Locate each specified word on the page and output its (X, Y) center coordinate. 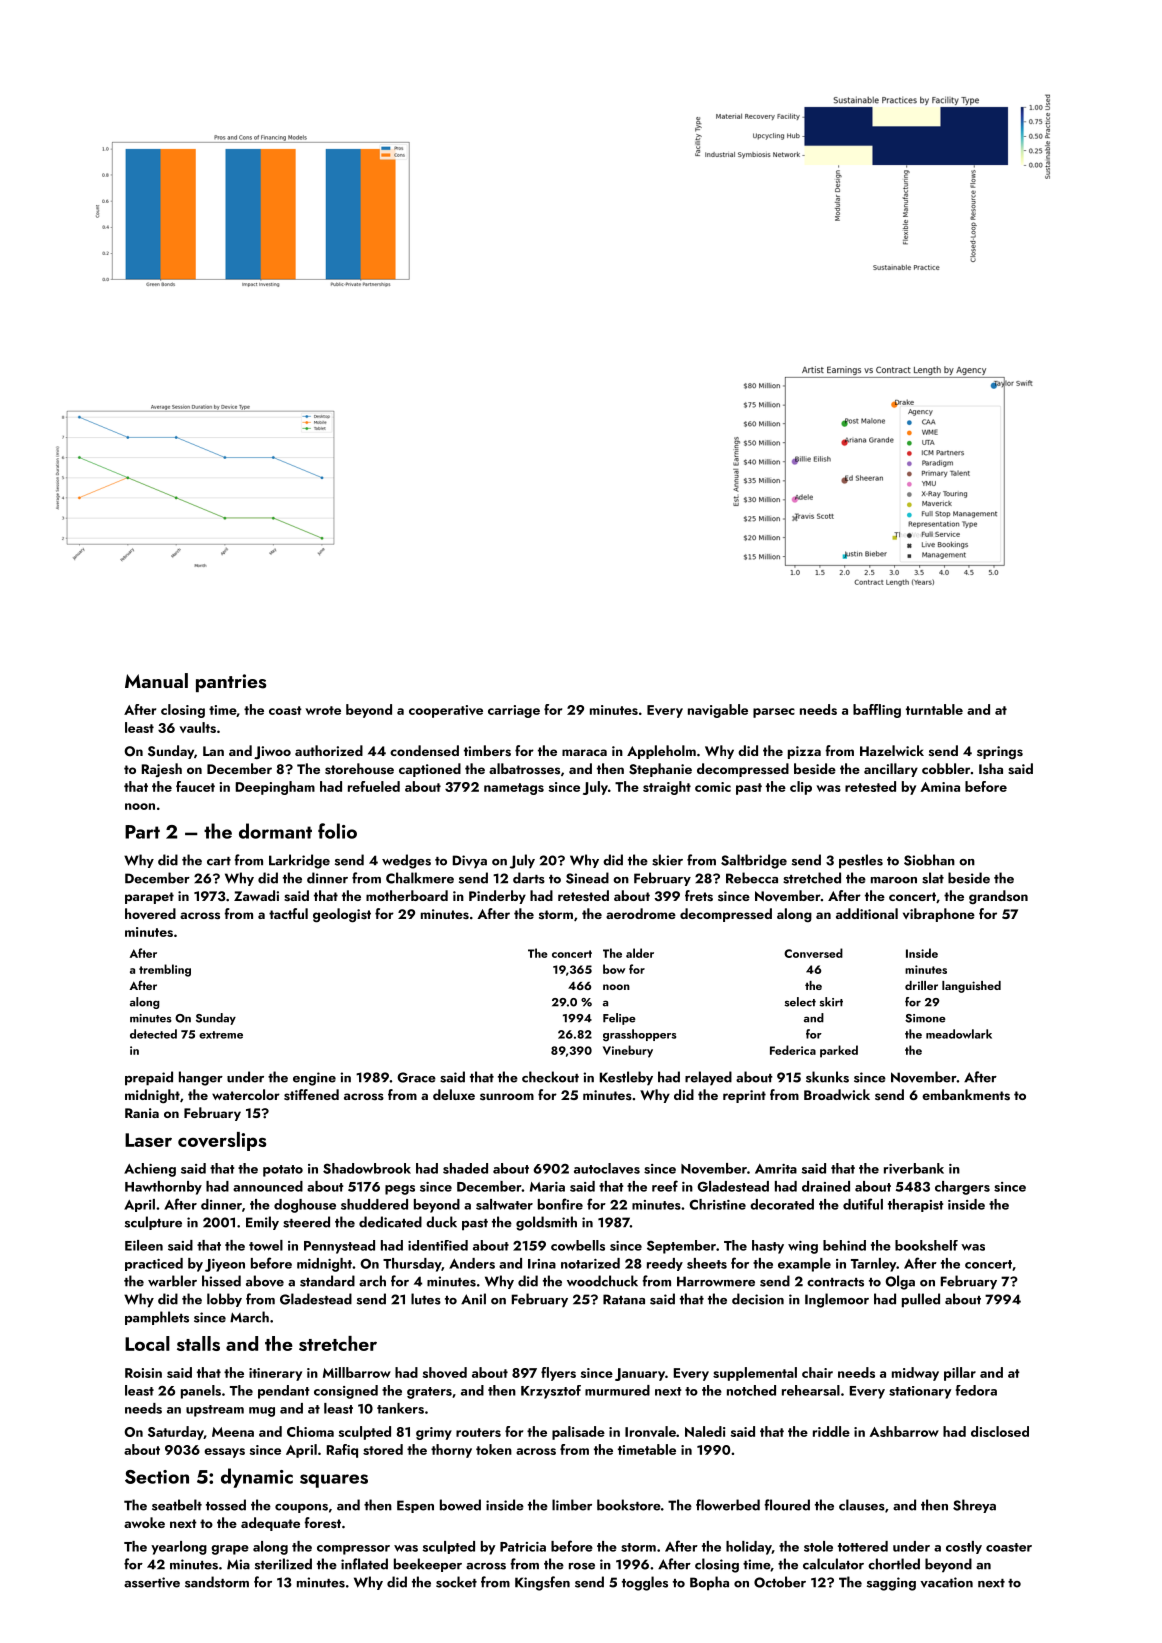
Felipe (619, 1019)
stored (383, 1449)
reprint (744, 1096)
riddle (831, 1431)
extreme (221, 1035)
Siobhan (929, 860)
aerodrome (641, 913)
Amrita (776, 1169)
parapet (149, 898)
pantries (231, 683)
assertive (152, 1582)
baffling (877, 711)
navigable (718, 711)
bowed (460, 1505)
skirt (831, 1002)
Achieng (150, 1170)
